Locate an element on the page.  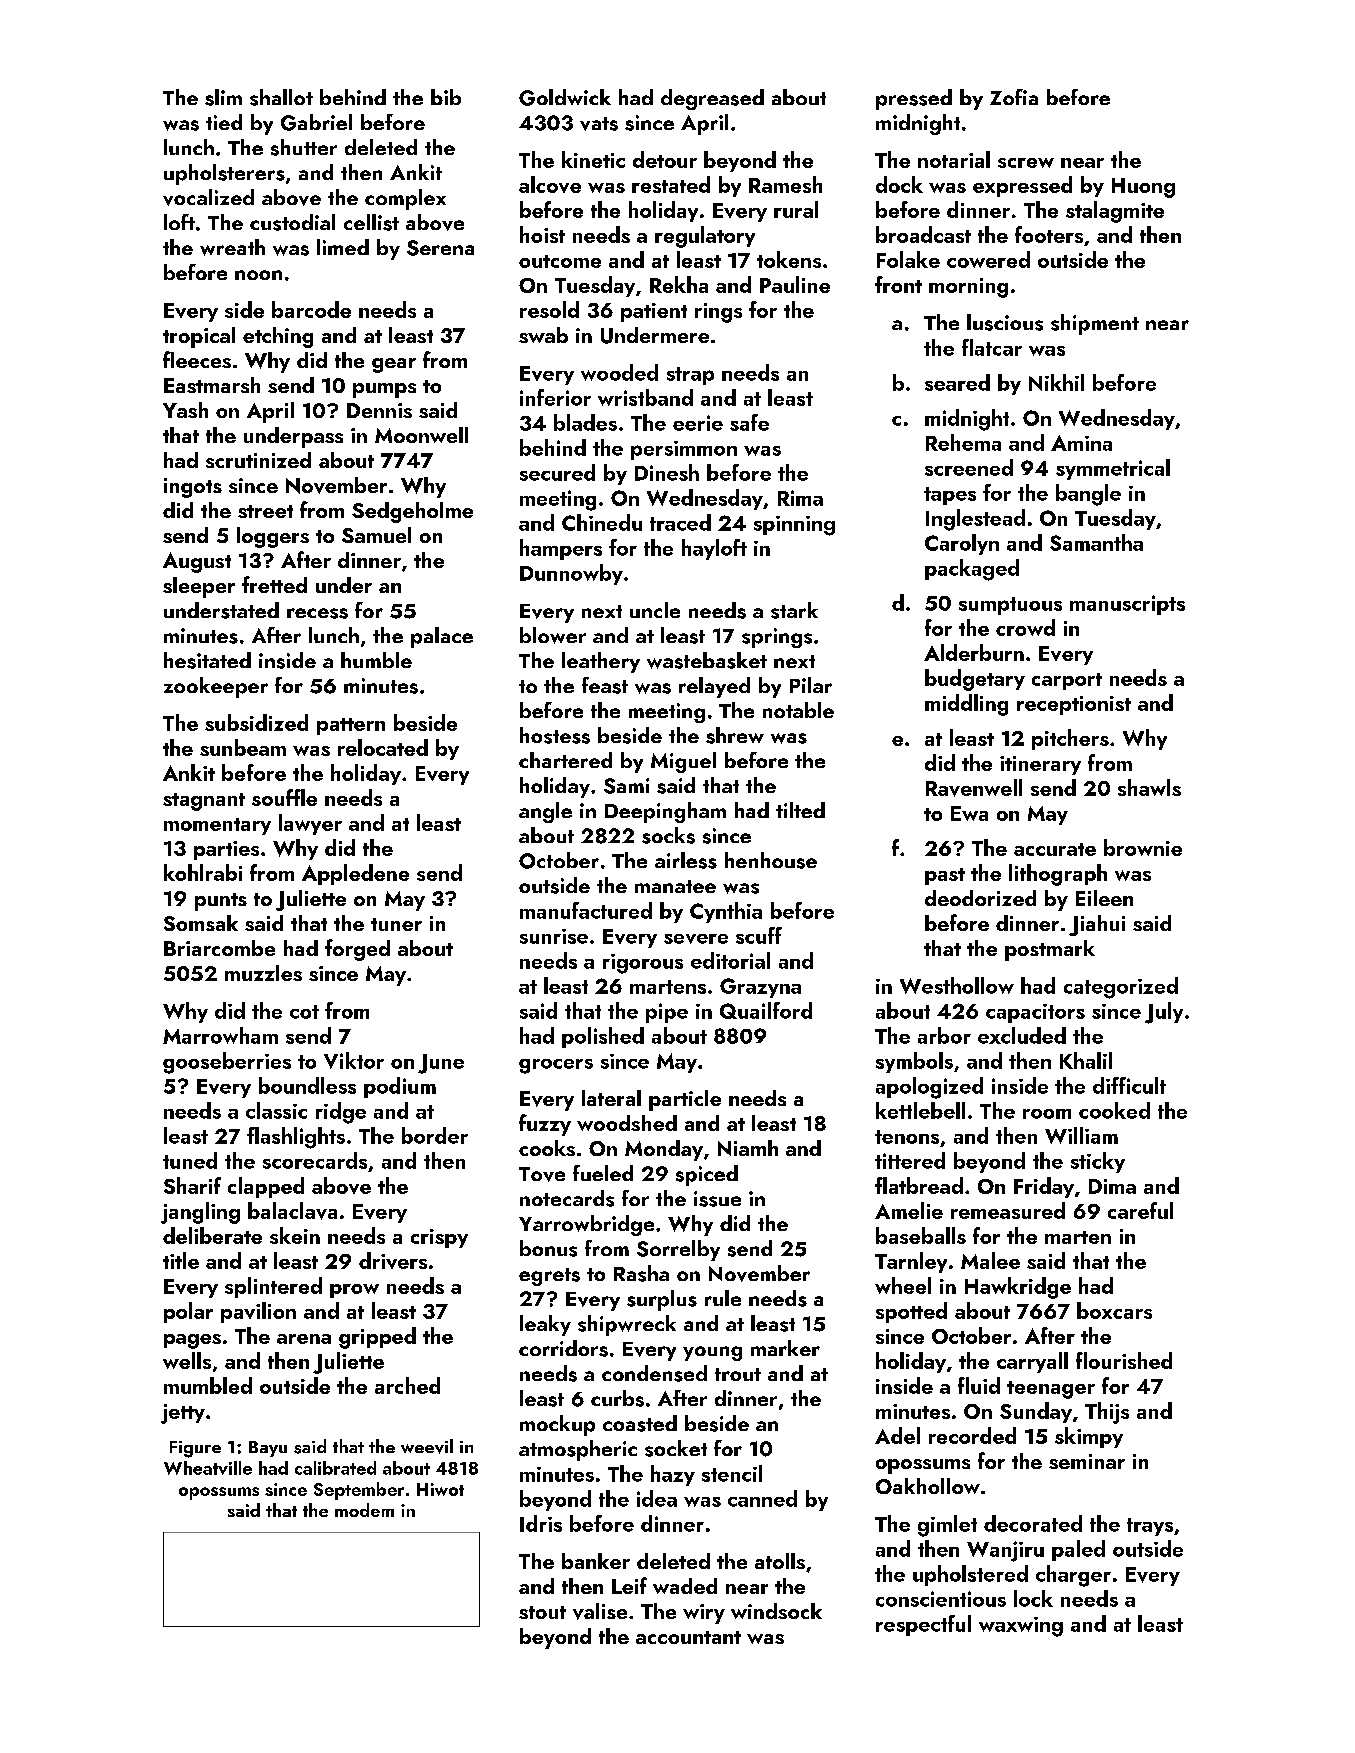
modem is located at coordinates (364, 1510).
